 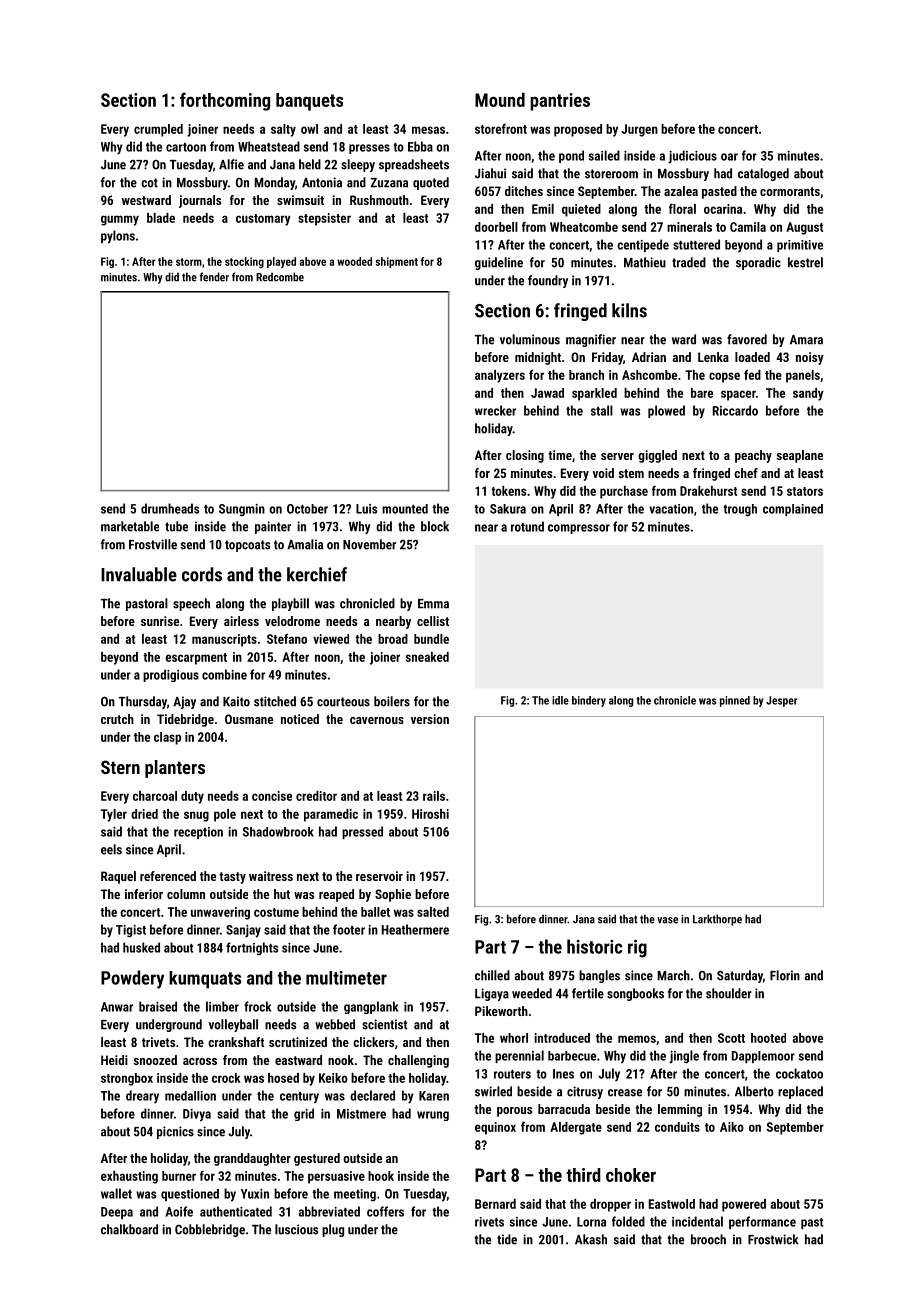 I want to click on Aoife, so click(x=179, y=1211).
